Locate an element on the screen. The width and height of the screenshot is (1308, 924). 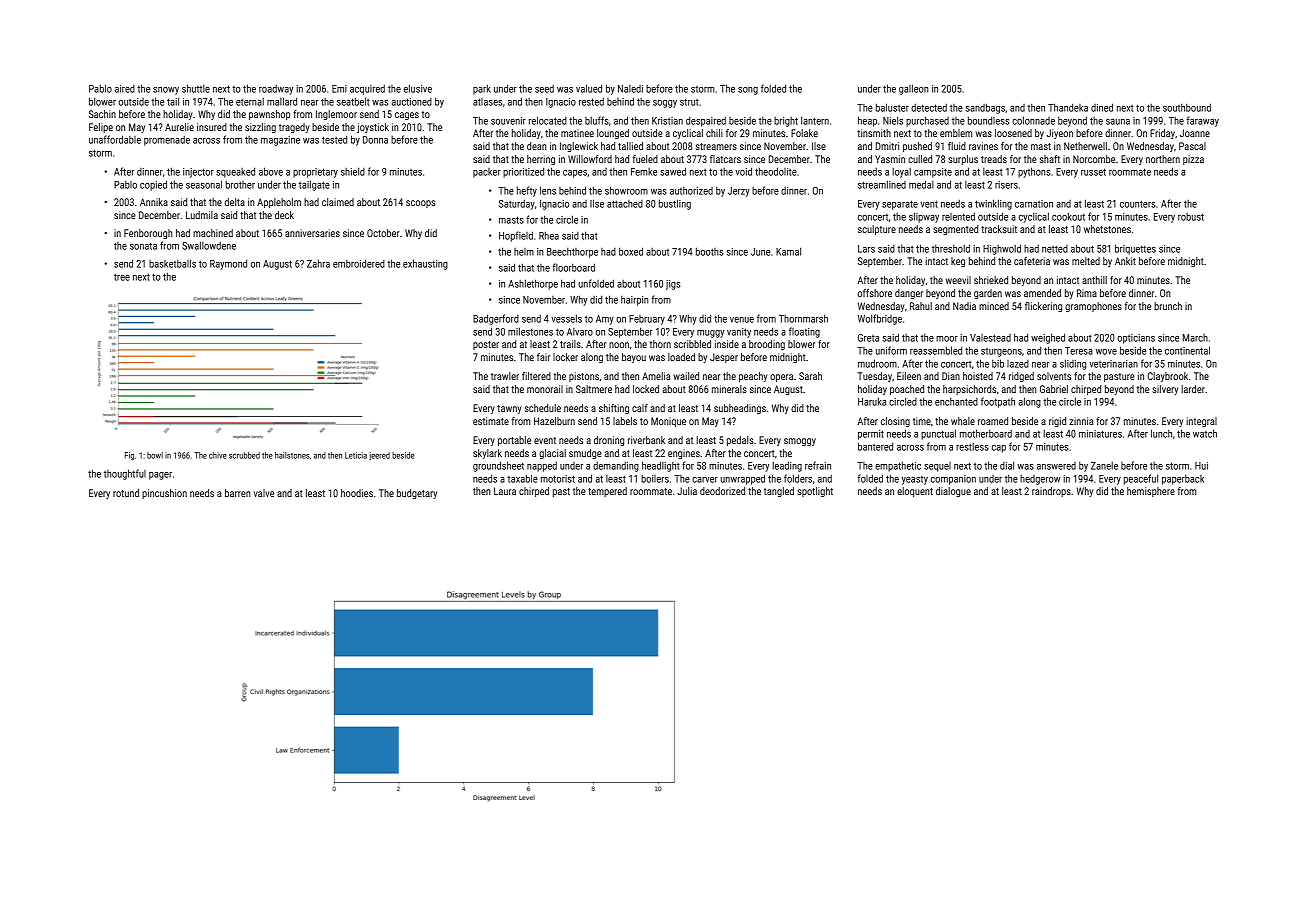
hailstones is located at coordinates (292, 455).
